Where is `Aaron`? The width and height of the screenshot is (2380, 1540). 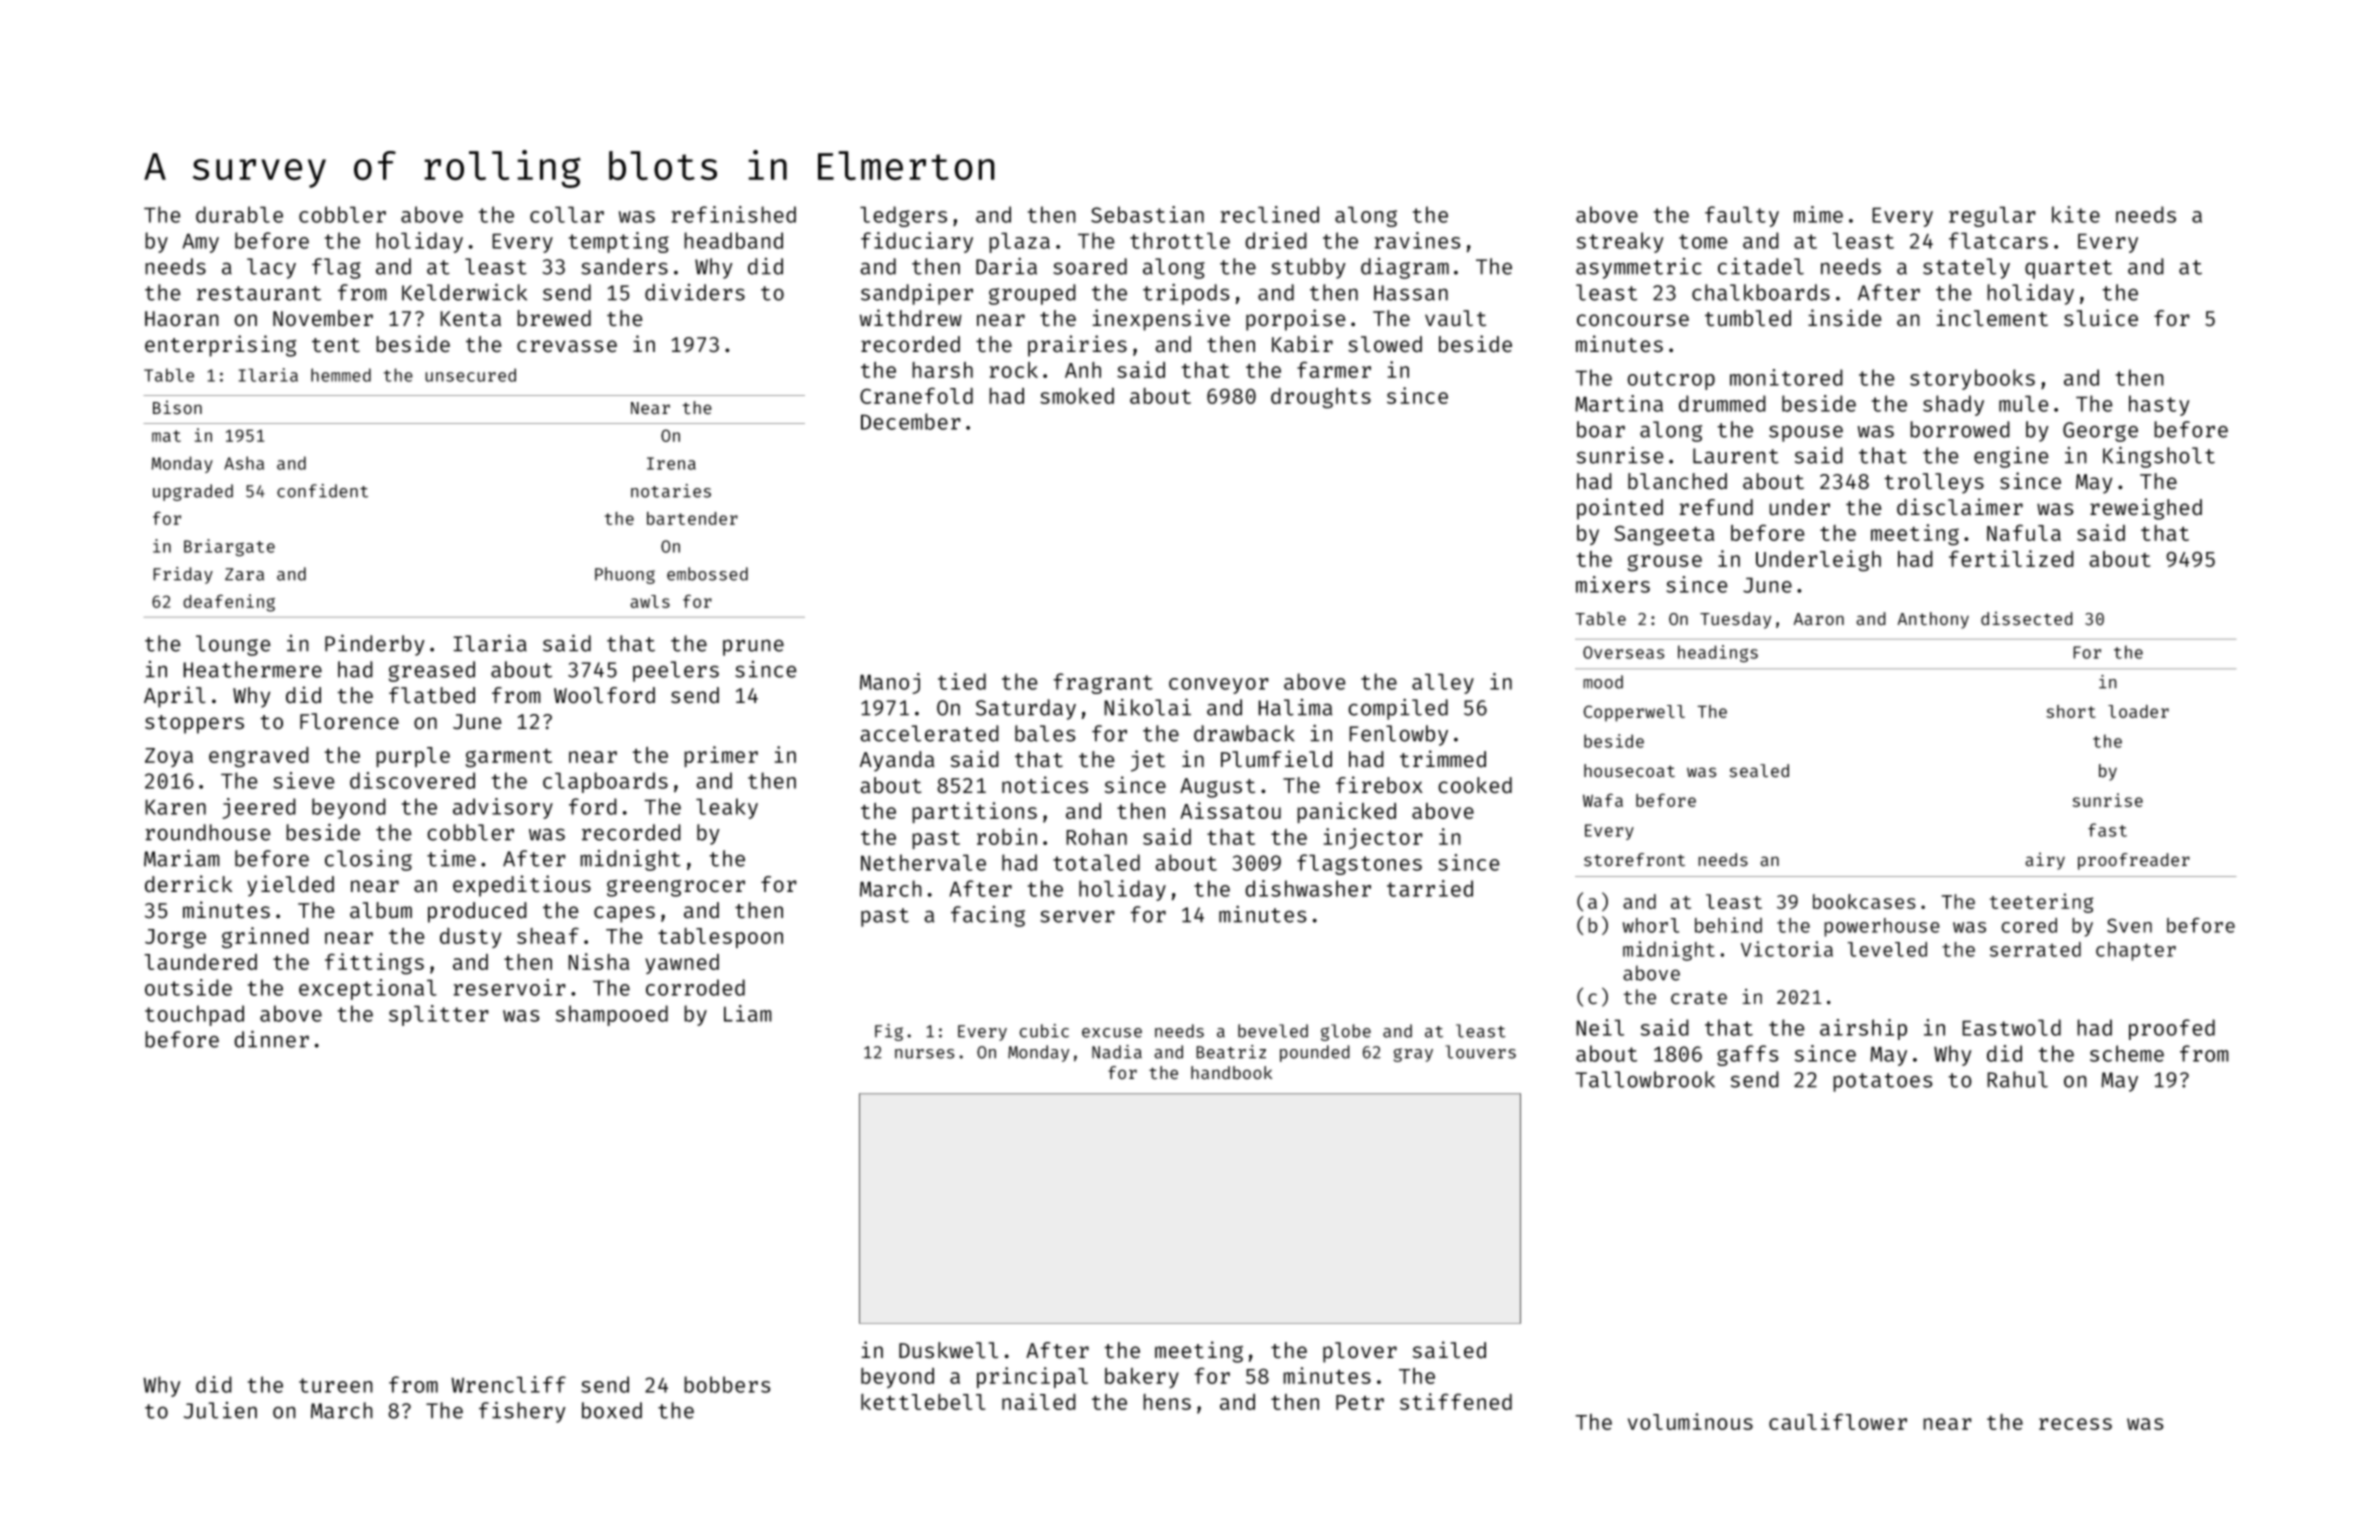 Aaron is located at coordinates (1819, 619).
